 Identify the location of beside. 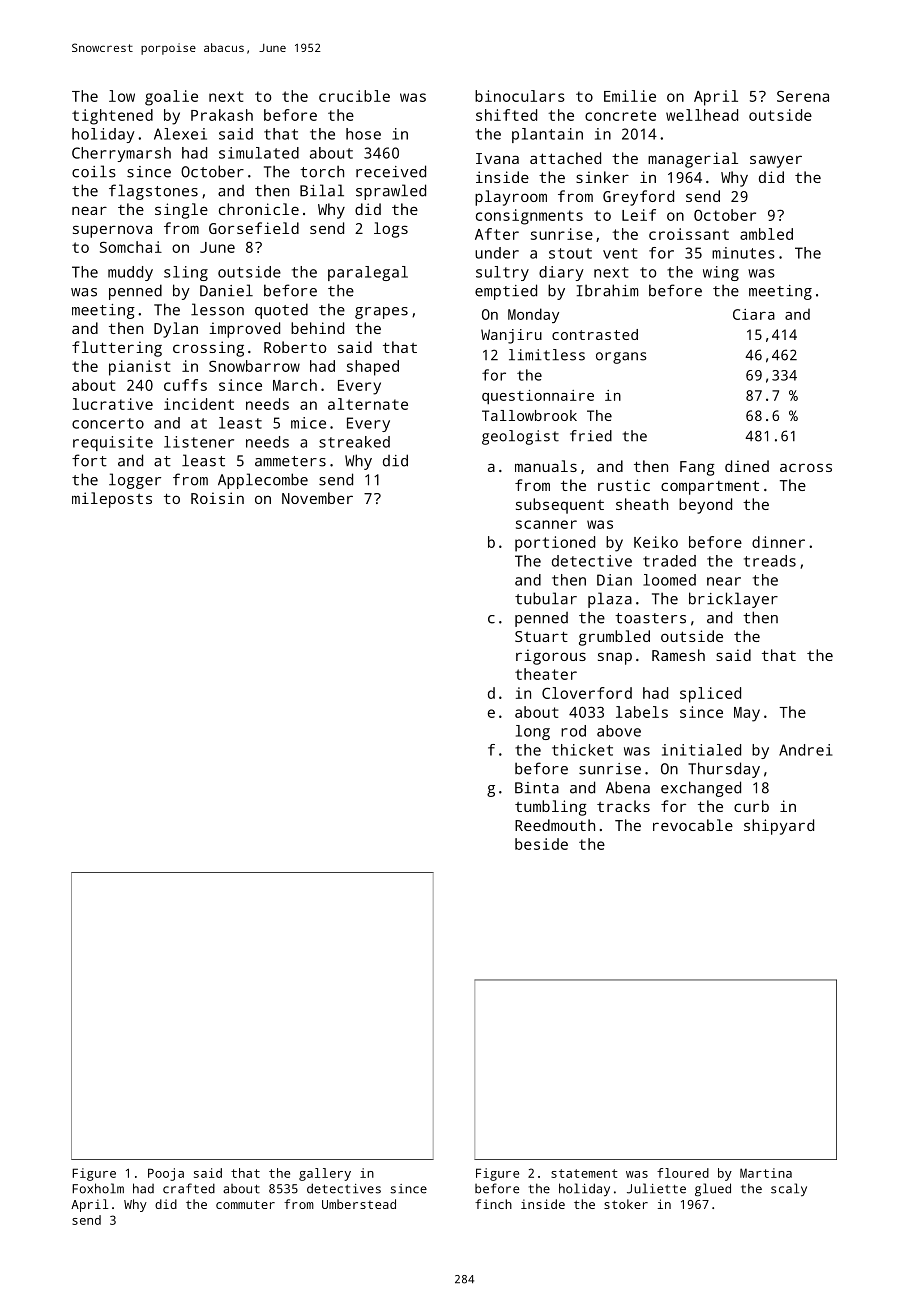
(541, 844).
